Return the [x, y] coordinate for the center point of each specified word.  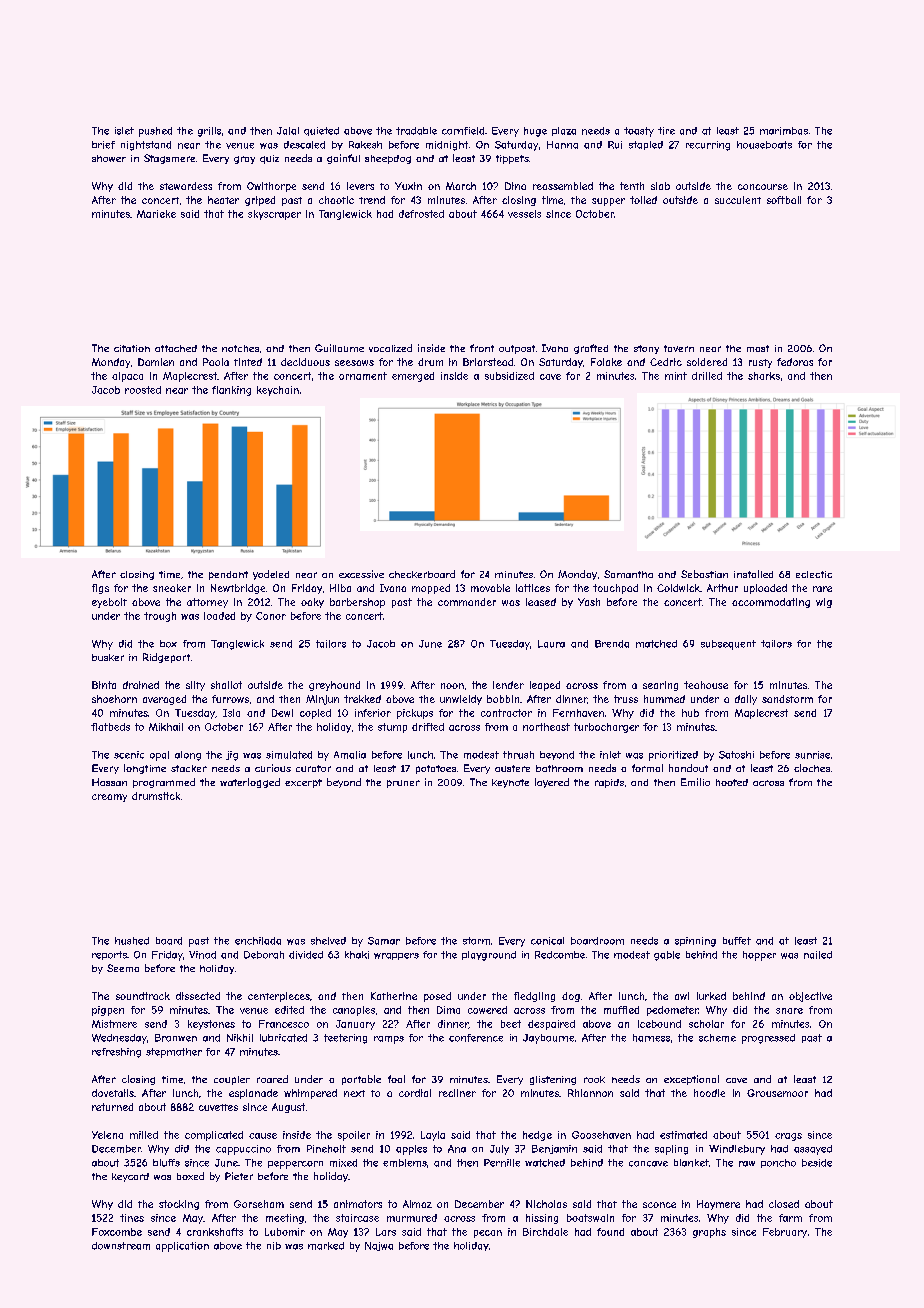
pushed [155, 132]
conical [547, 941]
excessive [361, 574]
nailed [818, 955]
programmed [164, 783]
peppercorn [295, 1165]
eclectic [814, 574]
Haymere [718, 1205]
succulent [738, 200]
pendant [228, 575]
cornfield [463, 131]
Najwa [379, 1246]
